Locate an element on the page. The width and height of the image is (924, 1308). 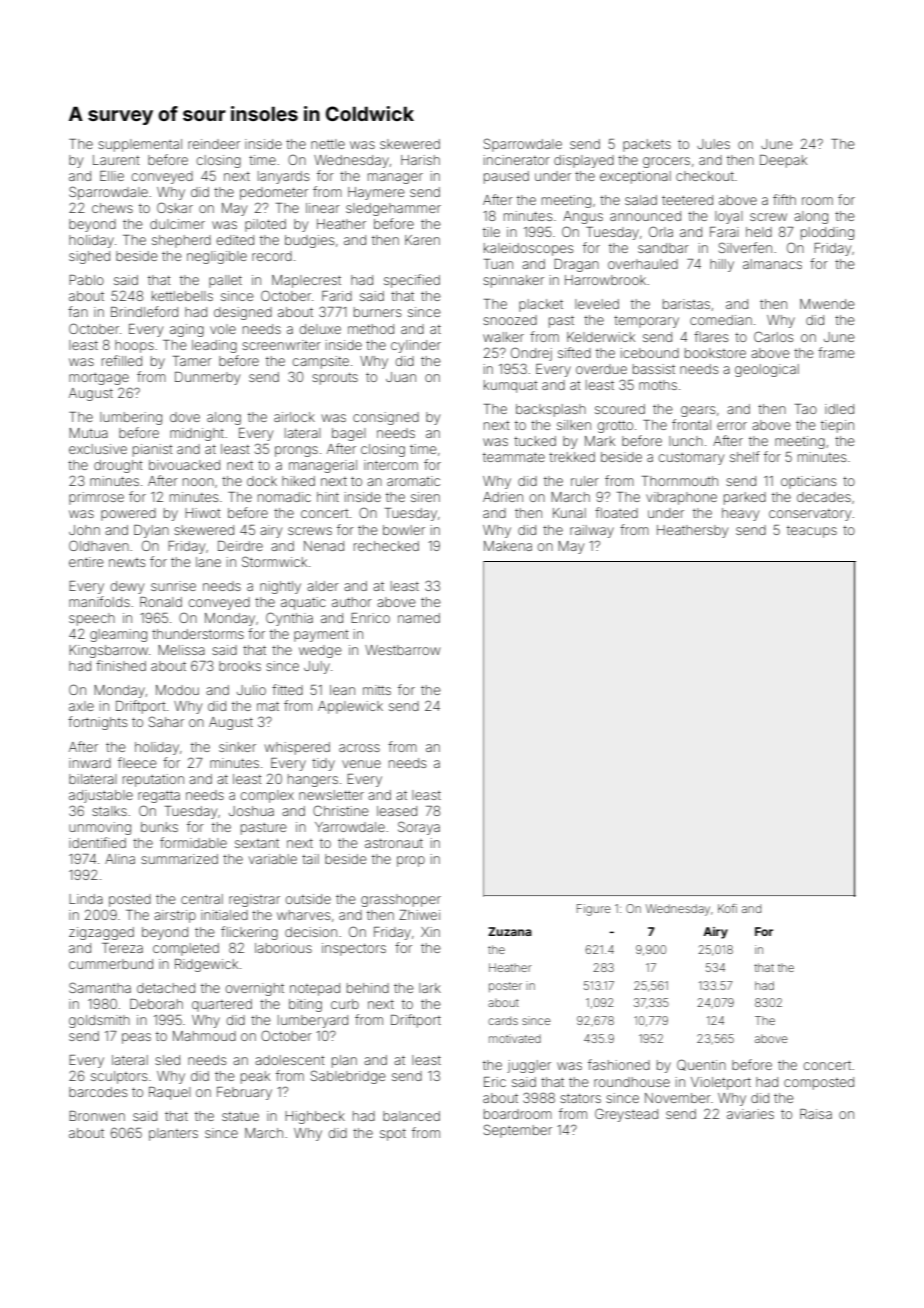
siren is located at coordinates (425, 497).
